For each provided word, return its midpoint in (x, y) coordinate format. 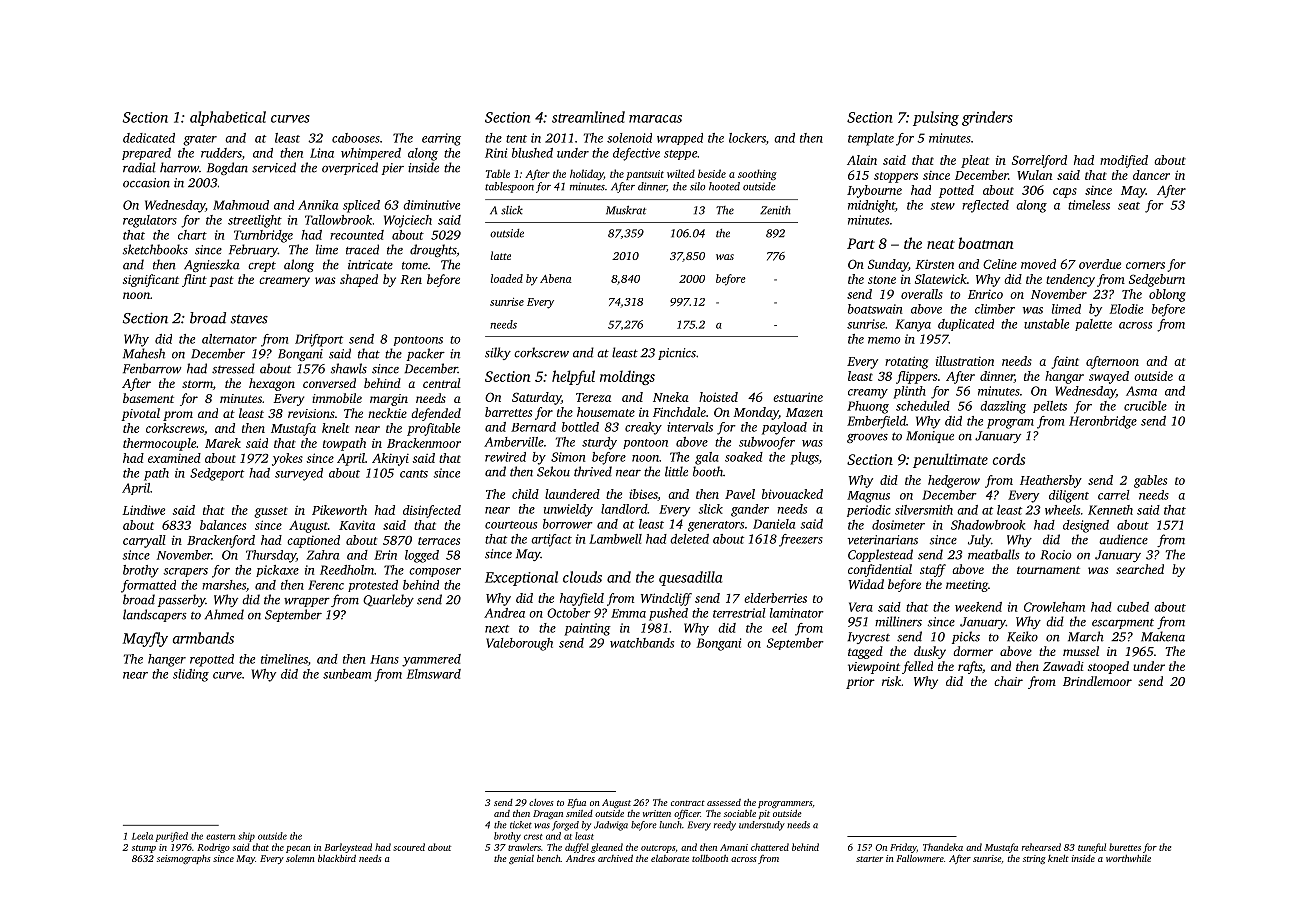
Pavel (740, 494)
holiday (587, 174)
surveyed (299, 474)
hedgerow (954, 481)
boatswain (875, 309)
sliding (191, 675)
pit (764, 814)
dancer (1151, 175)
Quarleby (388, 600)
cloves (541, 802)
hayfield (582, 599)
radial (139, 167)
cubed (1133, 607)
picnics (677, 354)
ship (246, 837)
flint (194, 280)
